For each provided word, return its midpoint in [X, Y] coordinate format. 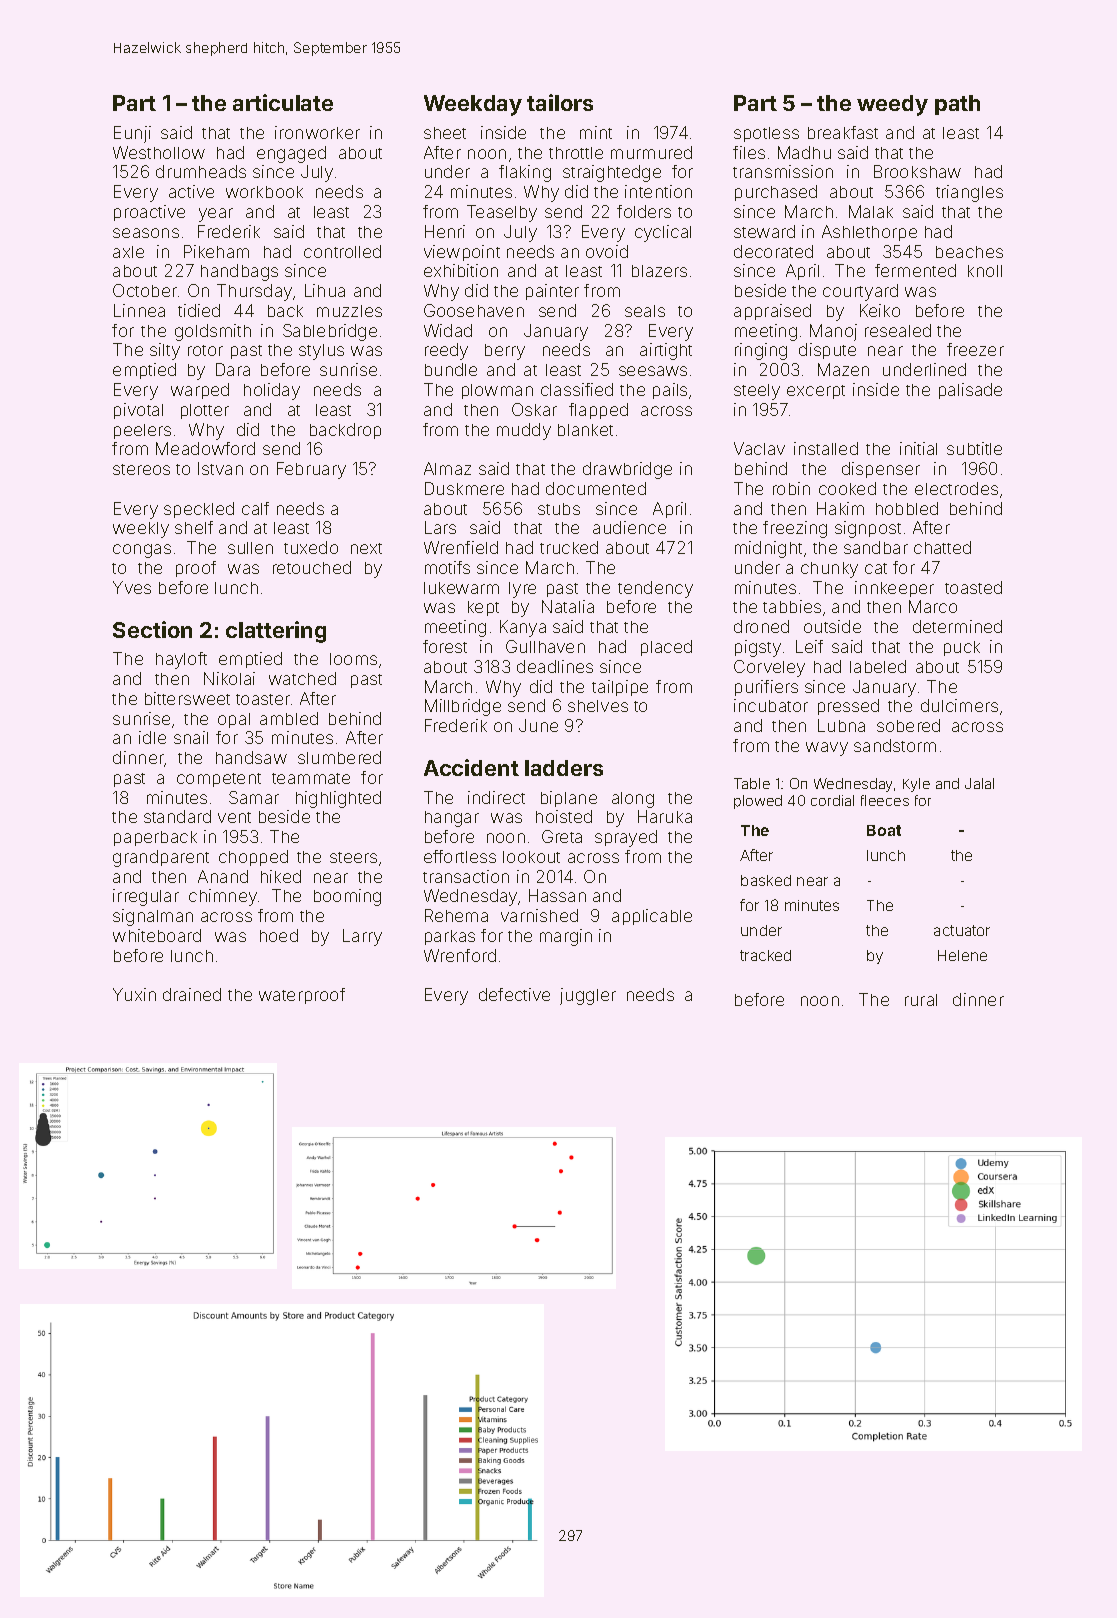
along [633, 800]
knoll [985, 271]
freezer [975, 349]
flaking [525, 173]
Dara [233, 369]
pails [670, 391]
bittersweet [187, 698]
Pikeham [216, 251]
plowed [758, 802]
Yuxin [134, 994]
